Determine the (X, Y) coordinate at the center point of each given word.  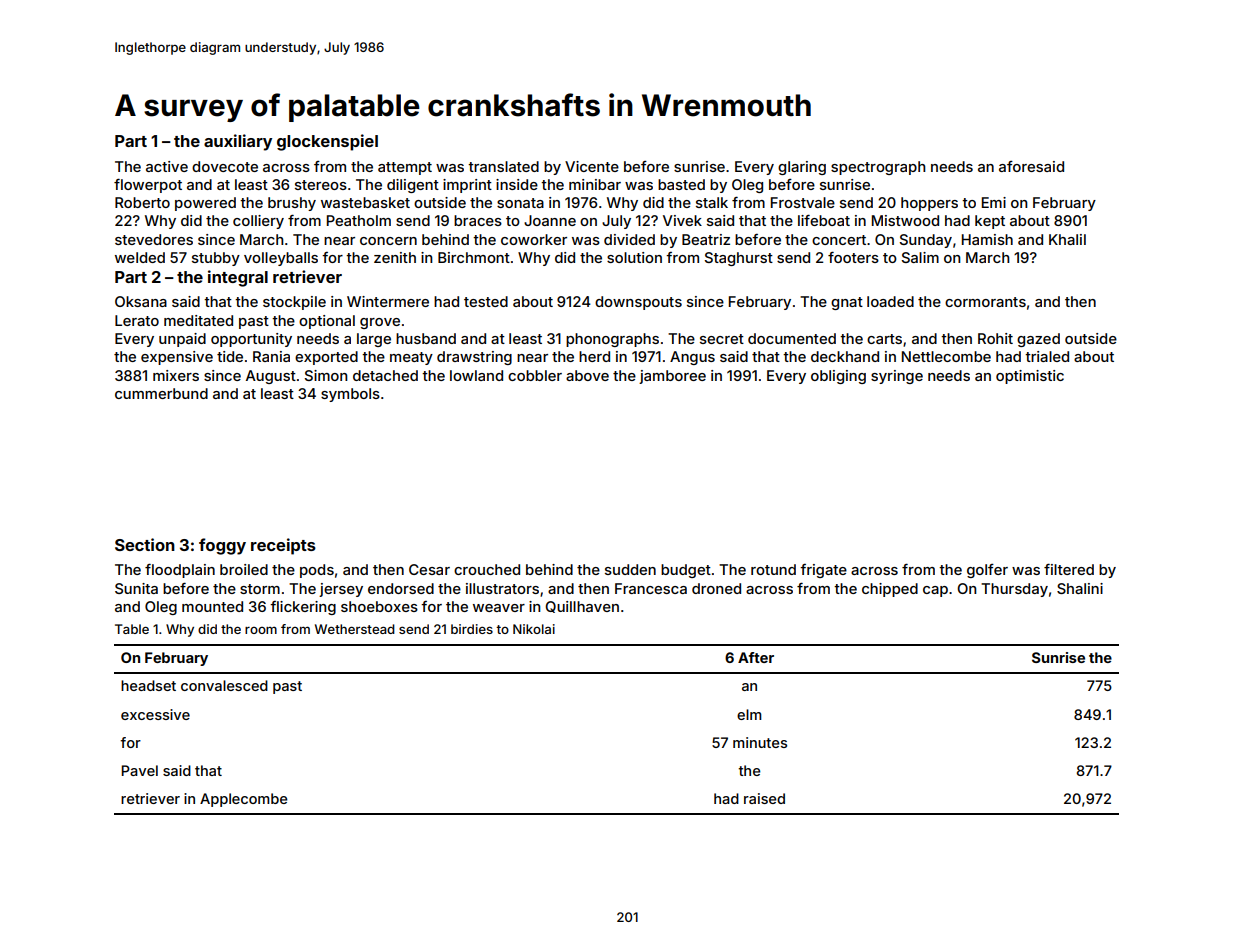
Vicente (592, 166)
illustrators (502, 588)
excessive (155, 714)
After (756, 657)
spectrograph (878, 168)
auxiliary (238, 142)
